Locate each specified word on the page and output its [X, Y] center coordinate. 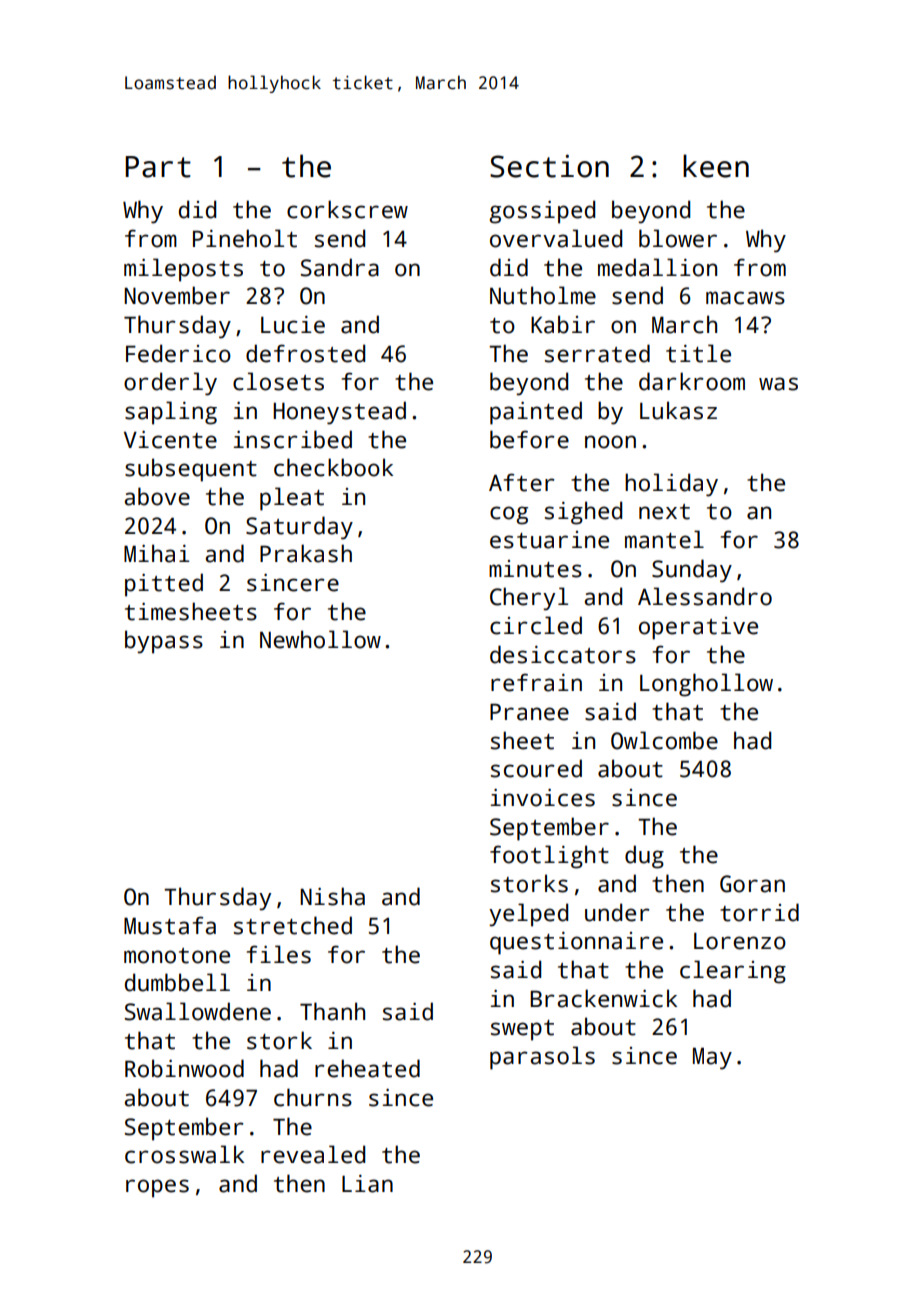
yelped [528, 915]
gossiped [542, 212]
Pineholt [245, 238]
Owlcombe [664, 740]
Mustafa [170, 925]
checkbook [333, 467]
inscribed [292, 439]
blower [678, 238]
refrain [536, 682]
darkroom [692, 381]
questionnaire [576, 943]
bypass [164, 642]
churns [313, 1097]
